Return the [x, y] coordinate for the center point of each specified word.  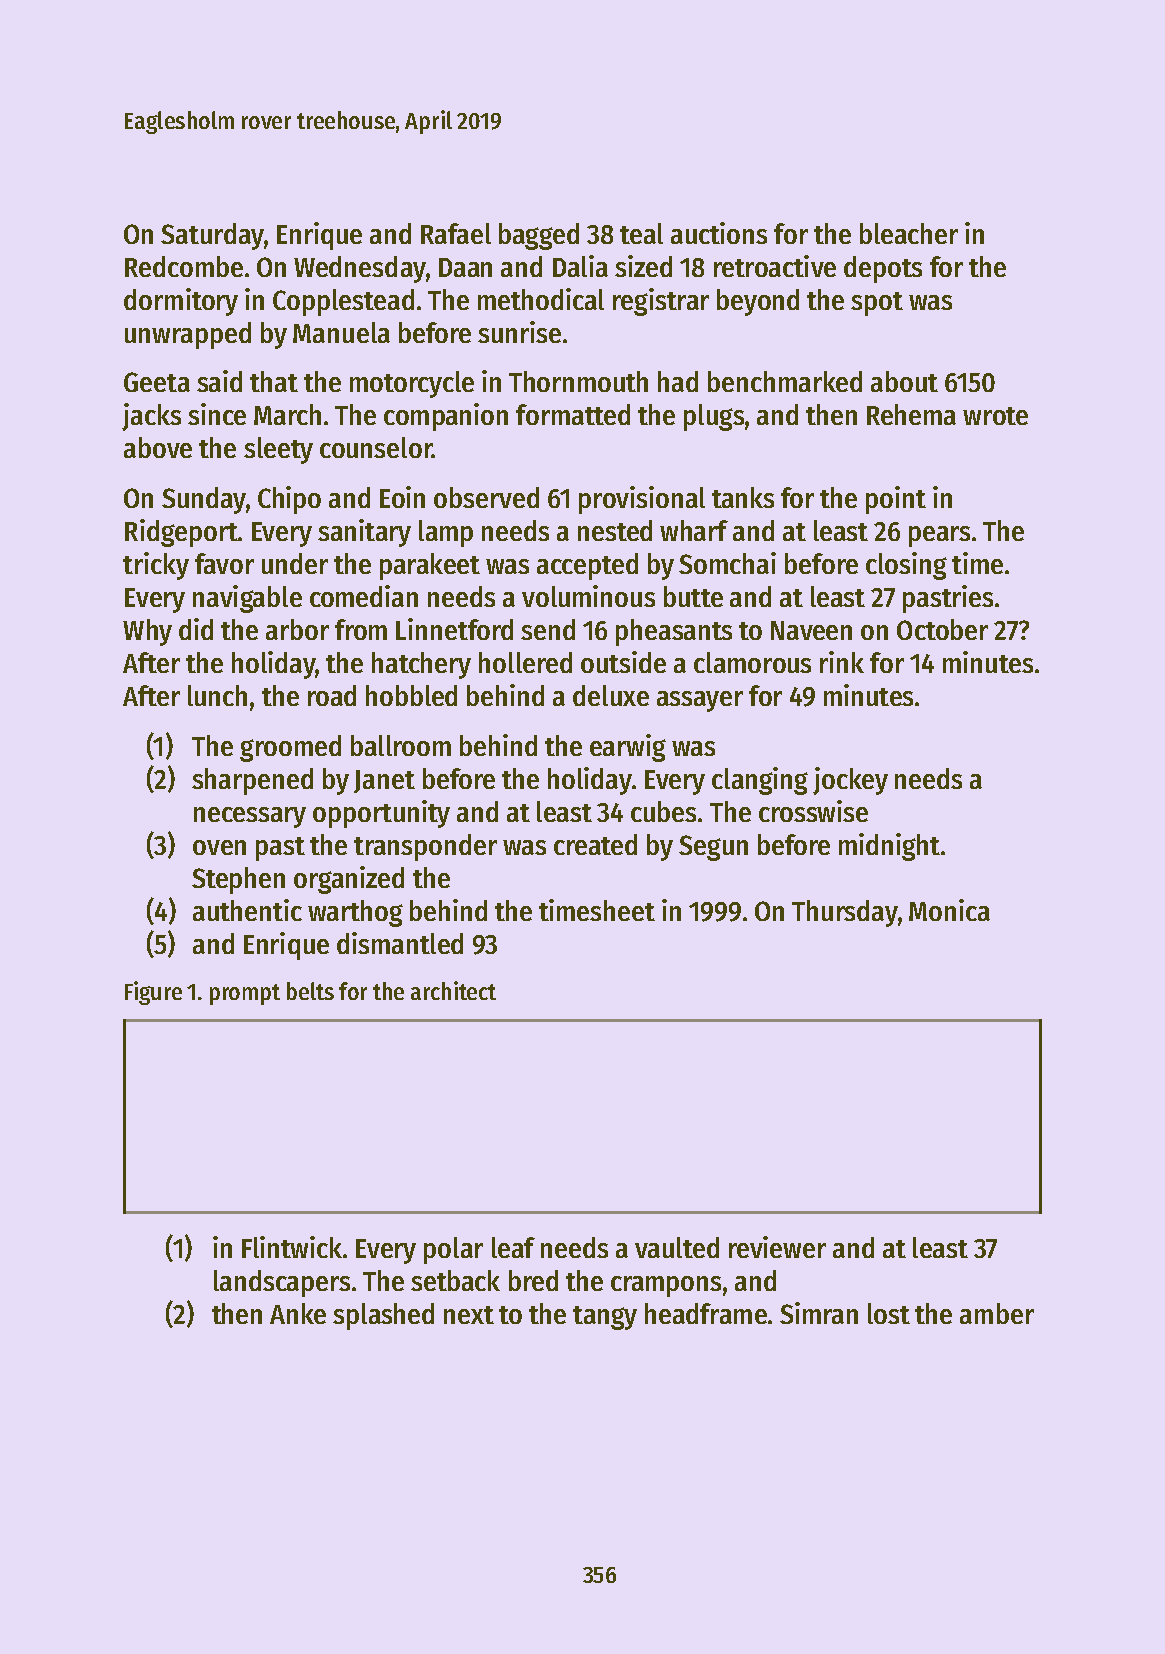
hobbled [411, 695]
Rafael [456, 233]
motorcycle [412, 384]
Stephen [238, 880]
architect [453, 990]
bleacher [909, 233]
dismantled [400, 943]
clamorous [752, 662]
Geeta [157, 382]
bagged [539, 236]
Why [147, 632]
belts [310, 991]
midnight [889, 847]
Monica [949, 910]
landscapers [282, 1283]
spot [877, 304]
